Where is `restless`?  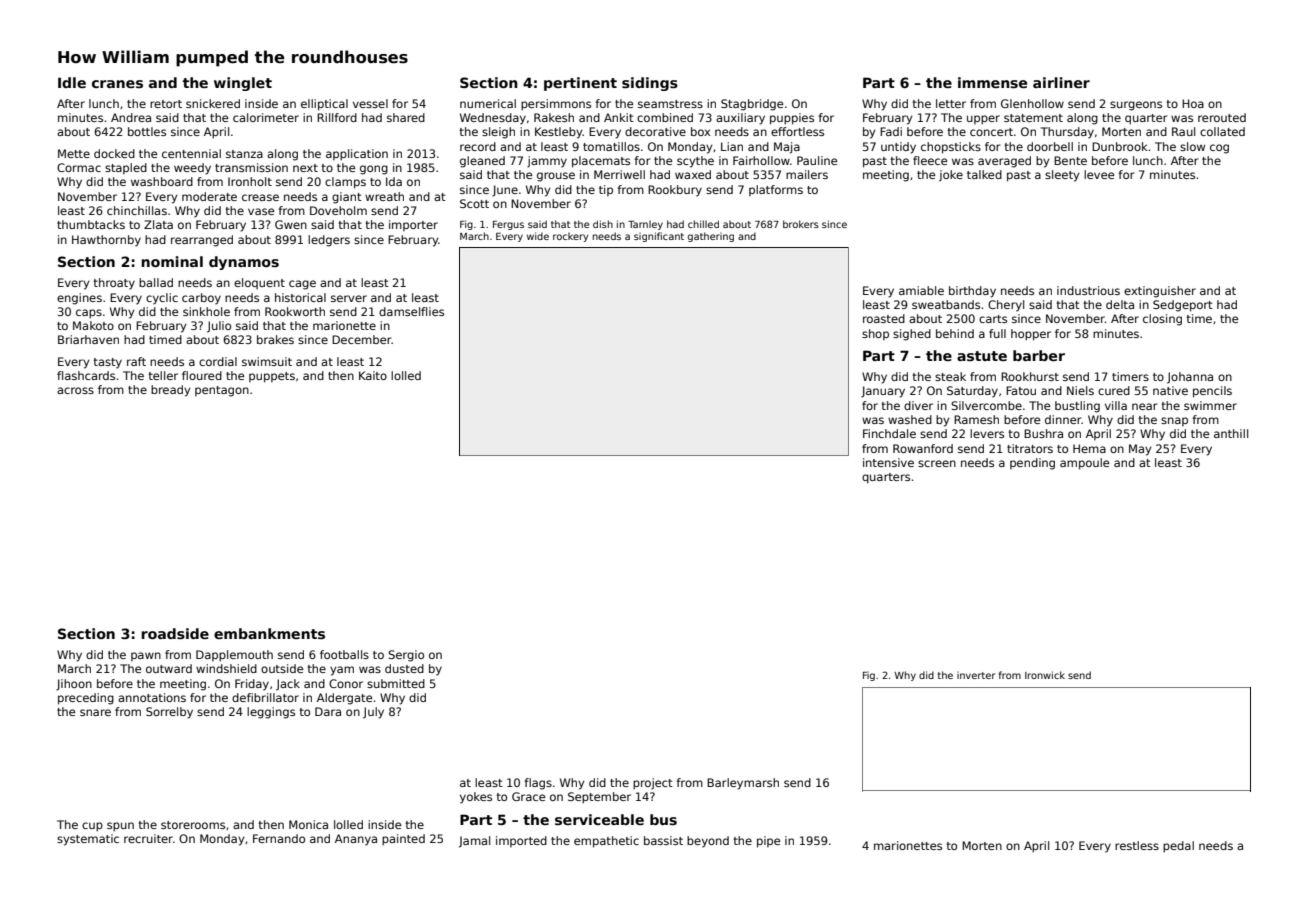
restless is located at coordinates (1137, 845).
